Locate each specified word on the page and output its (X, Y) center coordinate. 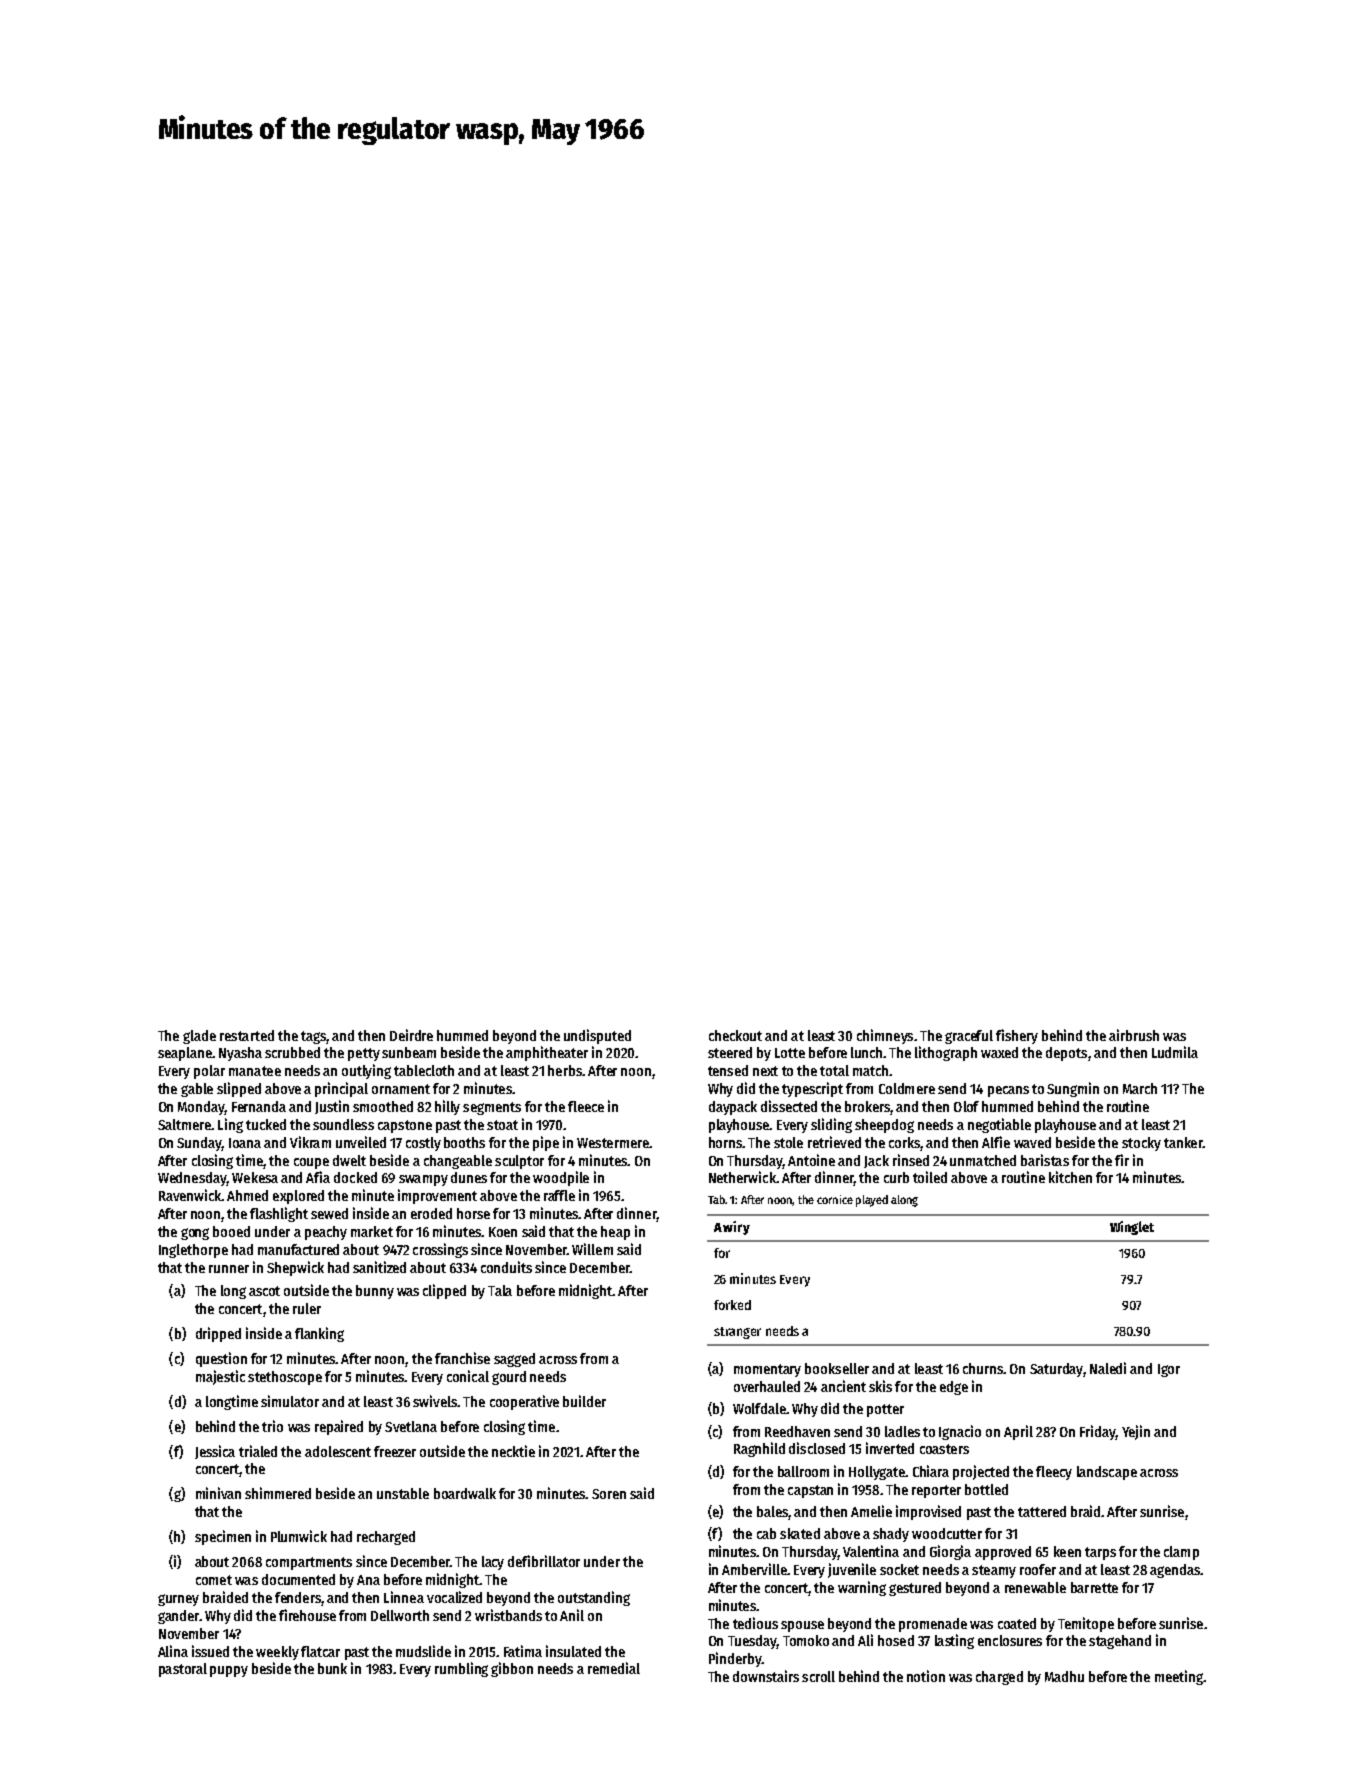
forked (732, 1305)
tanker (1183, 1142)
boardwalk (465, 1493)
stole (788, 1142)
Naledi (1108, 1368)
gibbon (512, 1669)
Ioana (245, 1143)
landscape (1107, 1473)
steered (730, 1052)
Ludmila (1175, 1052)
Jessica (215, 1452)
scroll (818, 1676)
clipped (444, 1291)
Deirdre (411, 1035)
